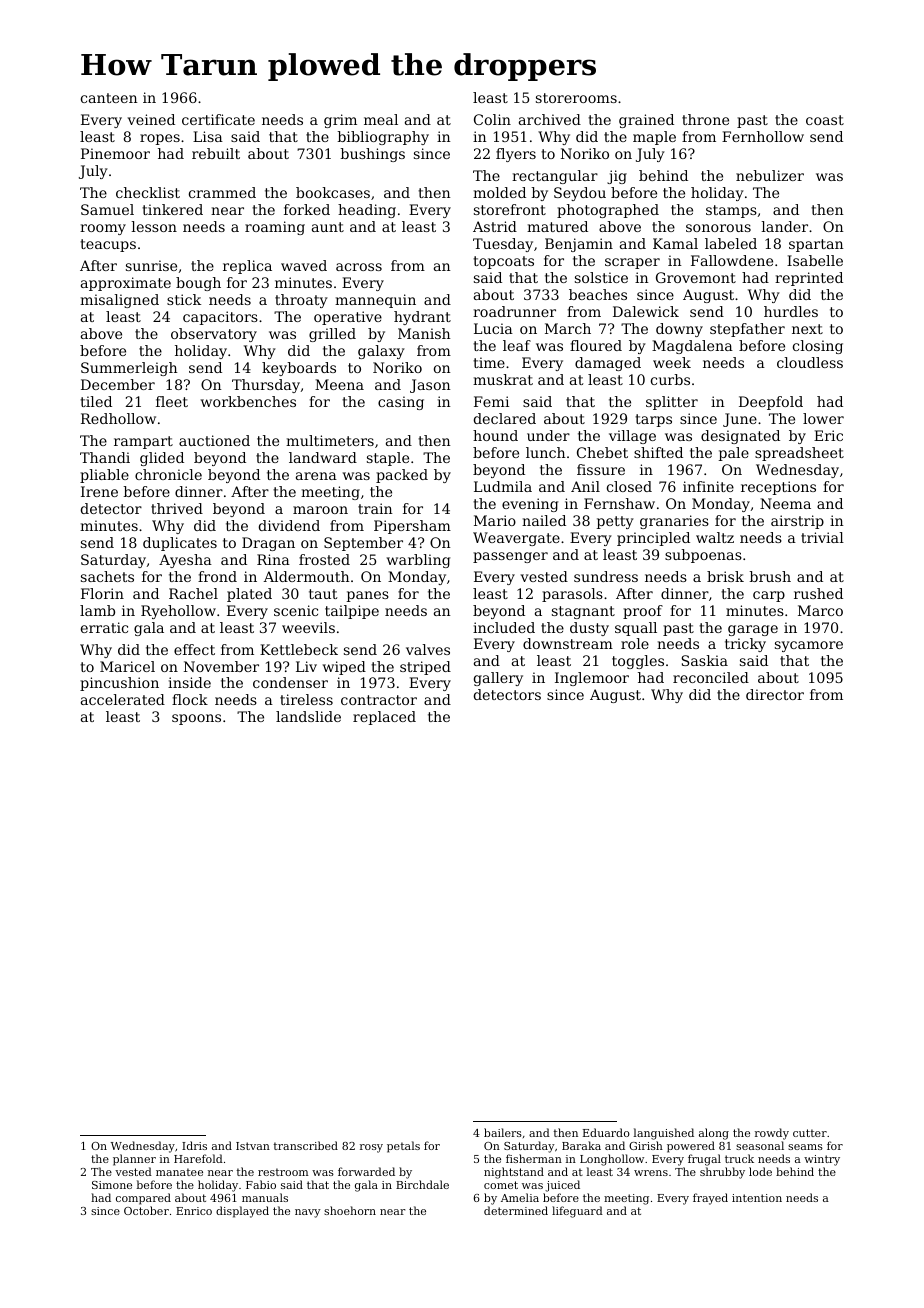 The height and width of the page is (1308, 924). What do you see at coordinates (499, 192) in the page?
I see `molded` at bounding box center [499, 192].
